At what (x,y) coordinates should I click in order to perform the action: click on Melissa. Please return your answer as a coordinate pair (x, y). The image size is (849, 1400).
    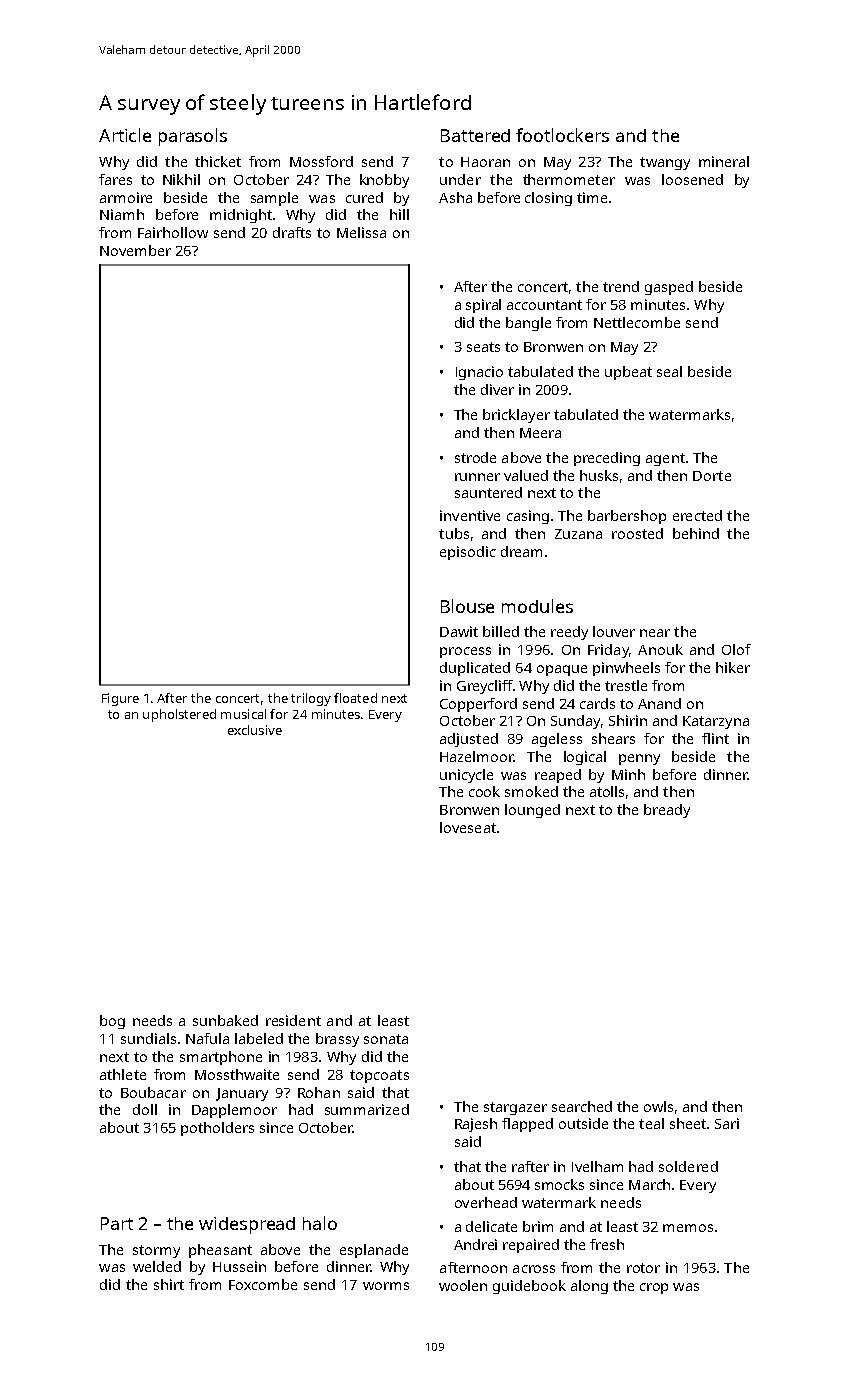
    Looking at the image, I should click on (361, 232).
